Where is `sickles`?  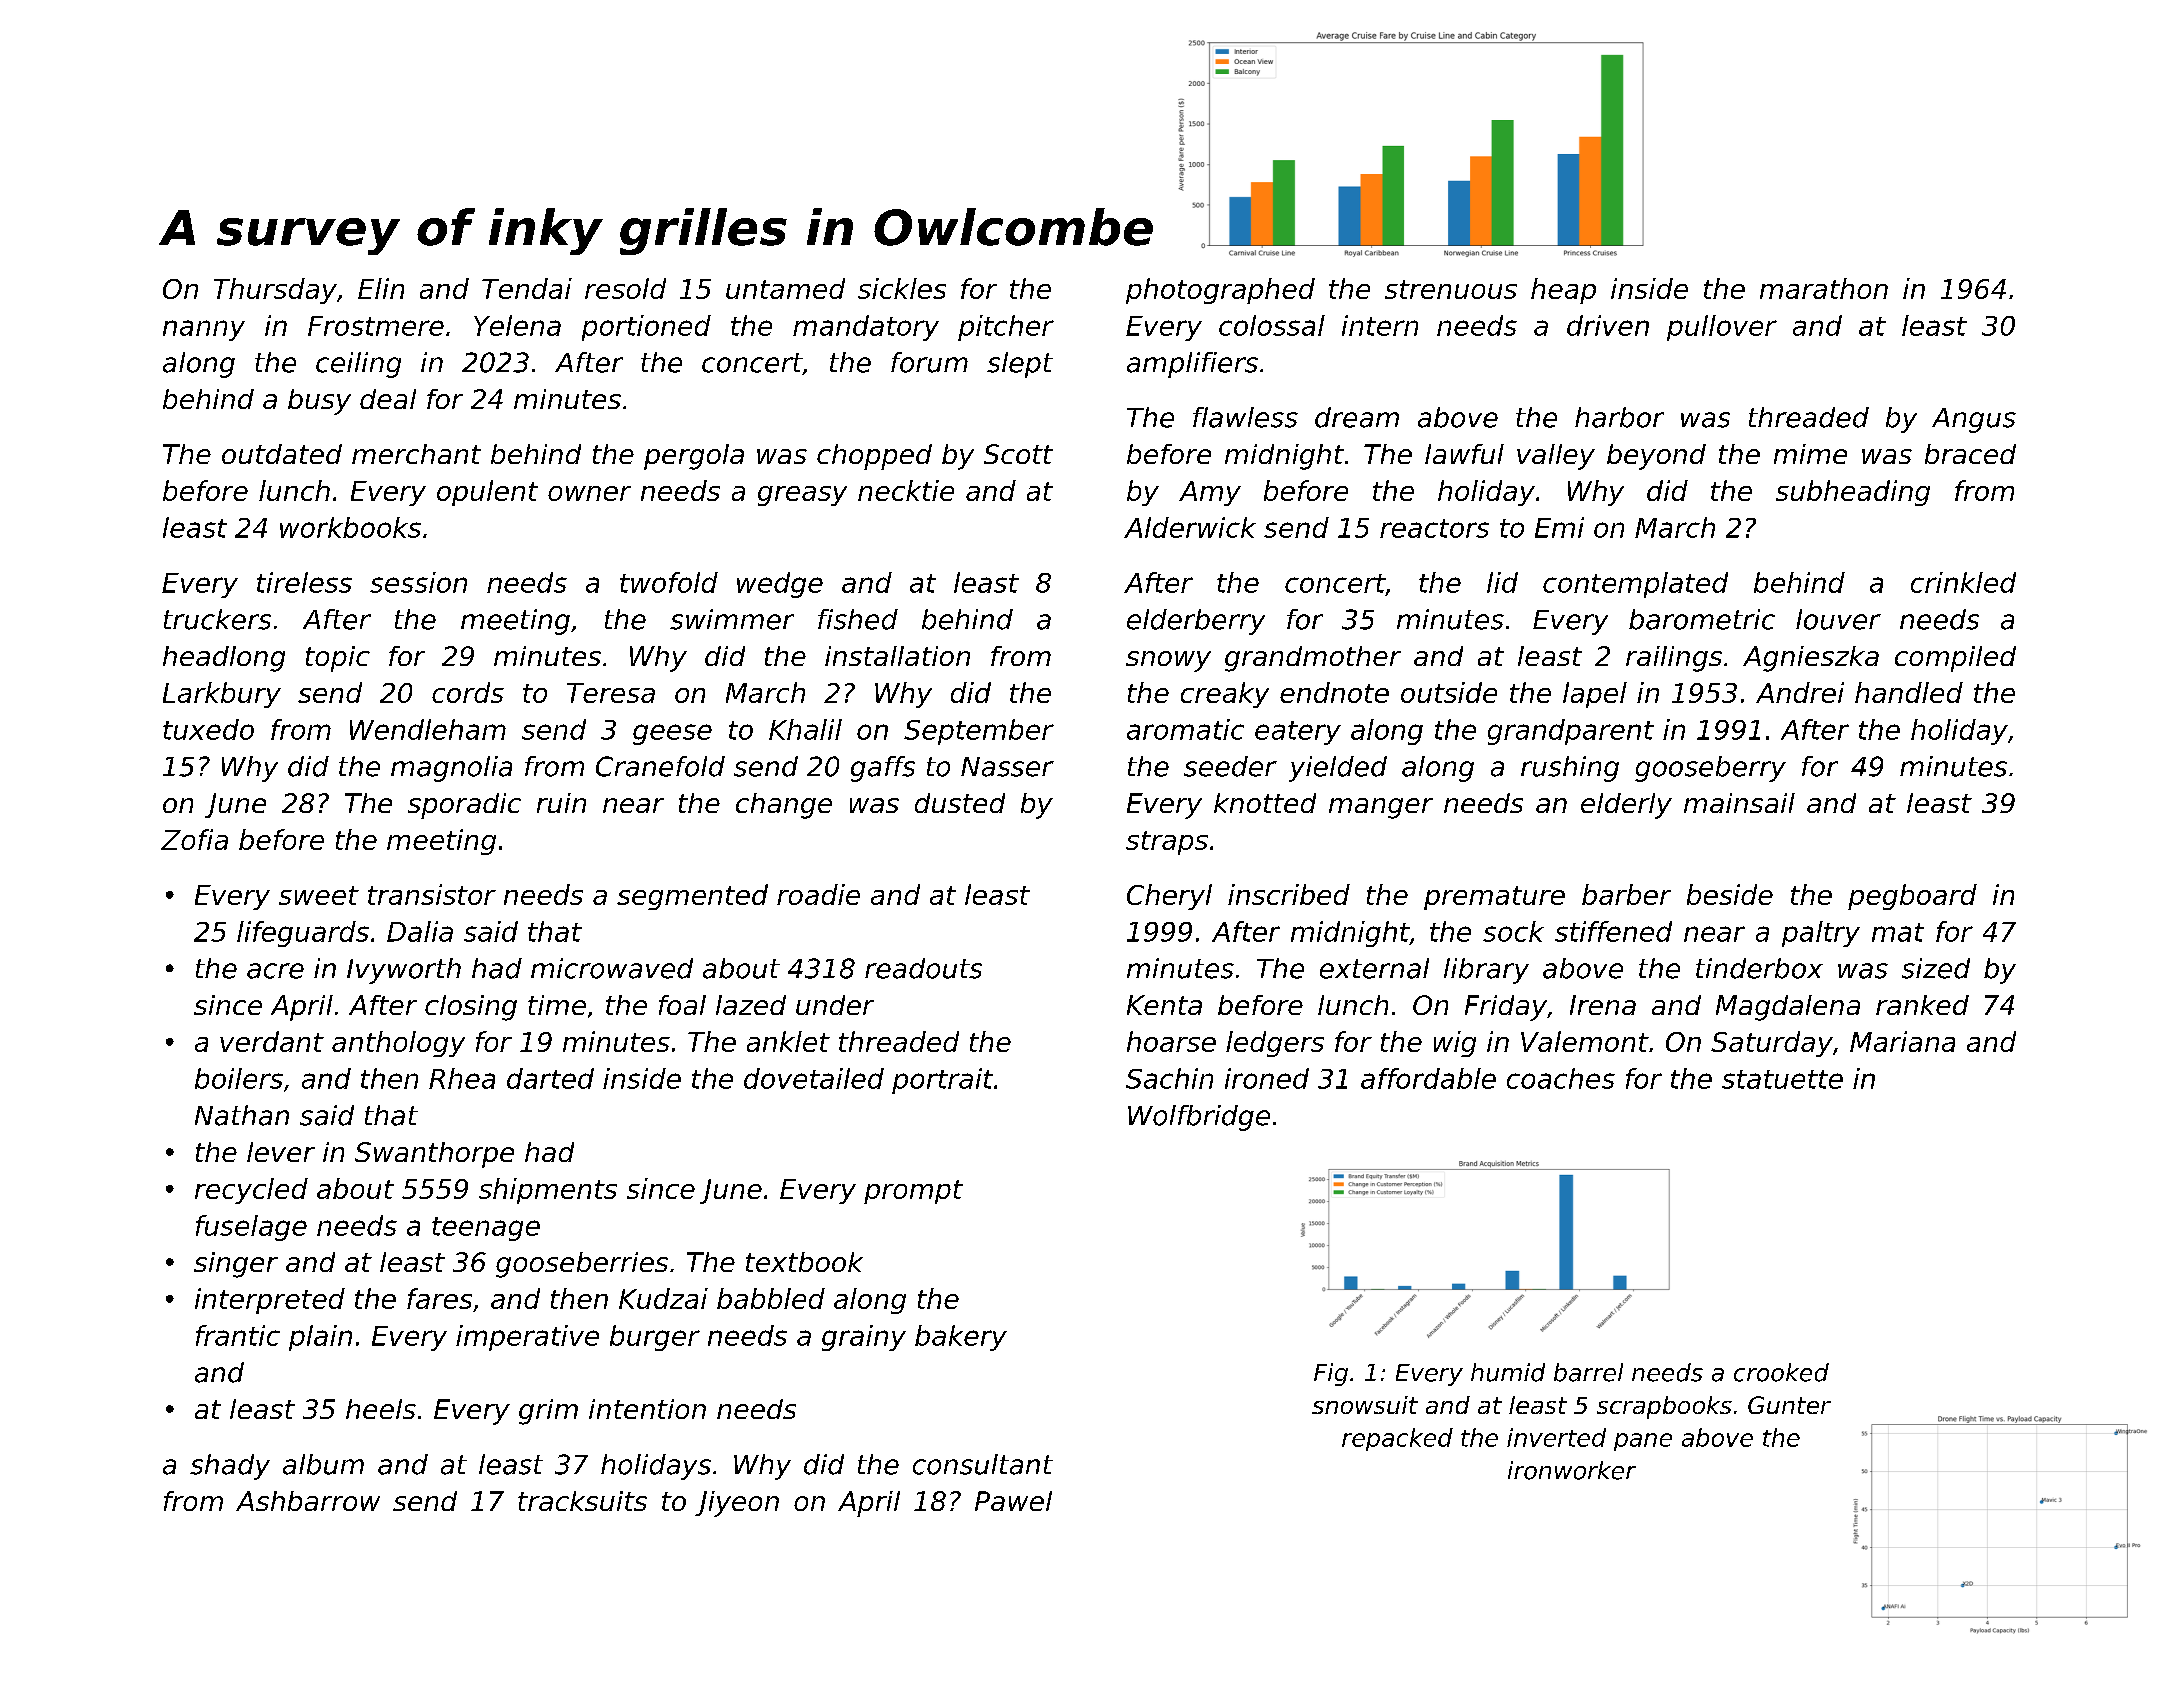
sickles is located at coordinates (902, 288).
